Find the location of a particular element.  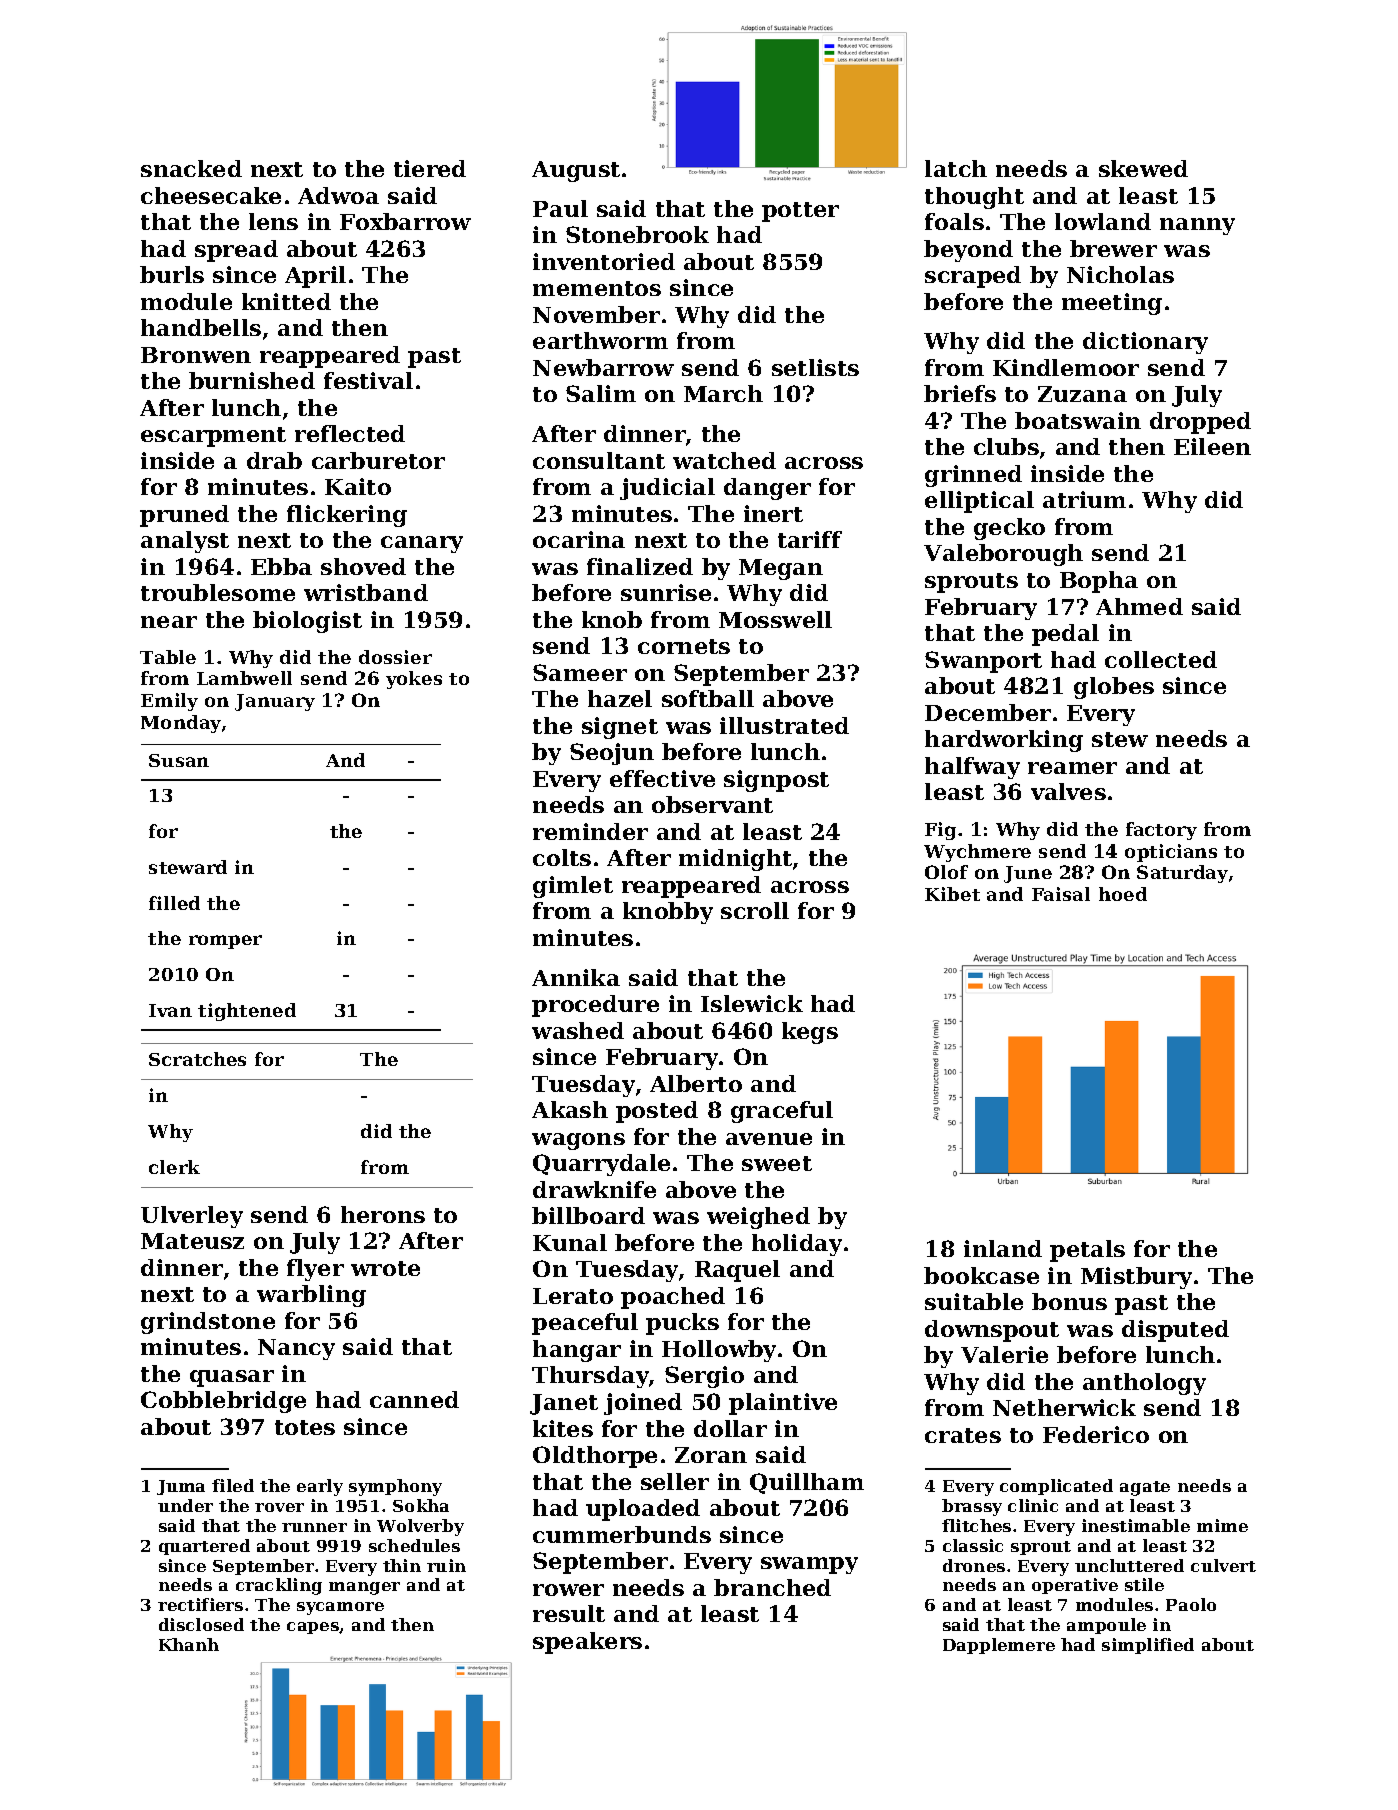

grindstone is located at coordinates (208, 1323).
